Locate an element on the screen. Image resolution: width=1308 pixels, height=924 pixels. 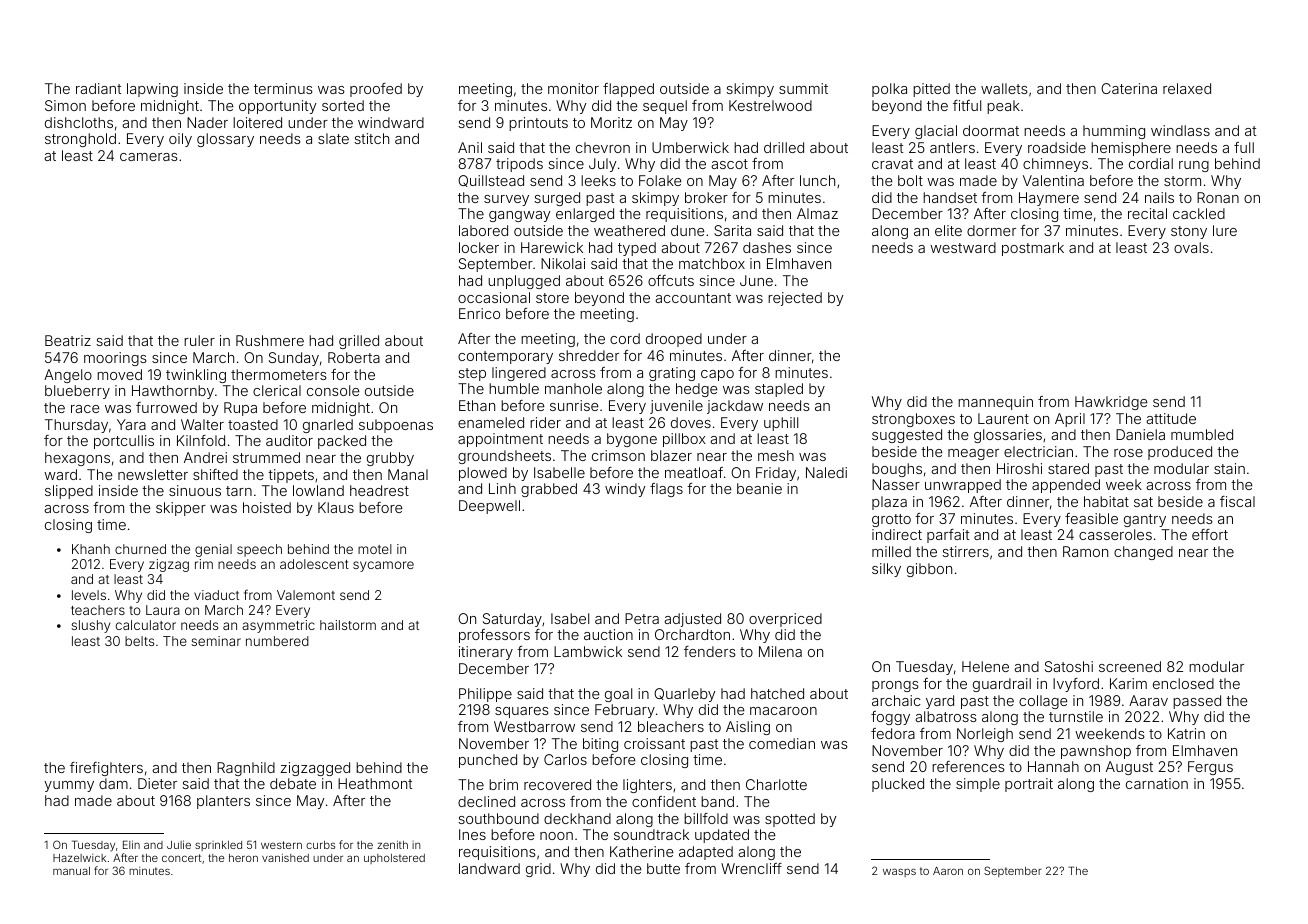
genial is located at coordinates (213, 550).
